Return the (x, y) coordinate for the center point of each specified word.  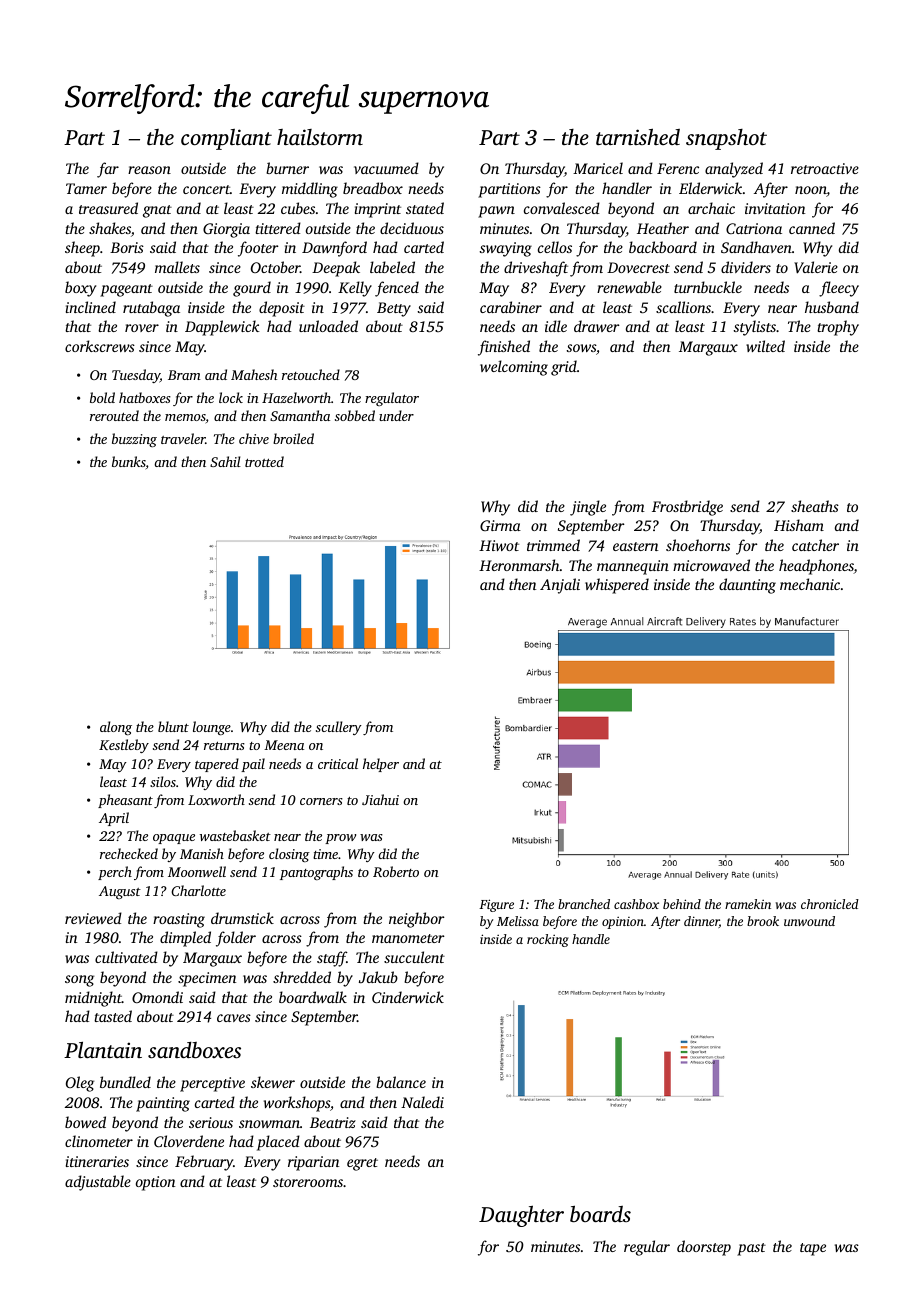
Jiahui (380, 799)
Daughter (521, 1216)
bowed (85, 1122)
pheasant (125, 801)
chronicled (830, 904)
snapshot (726, 139)
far (108, 170)
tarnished (638, 137)
